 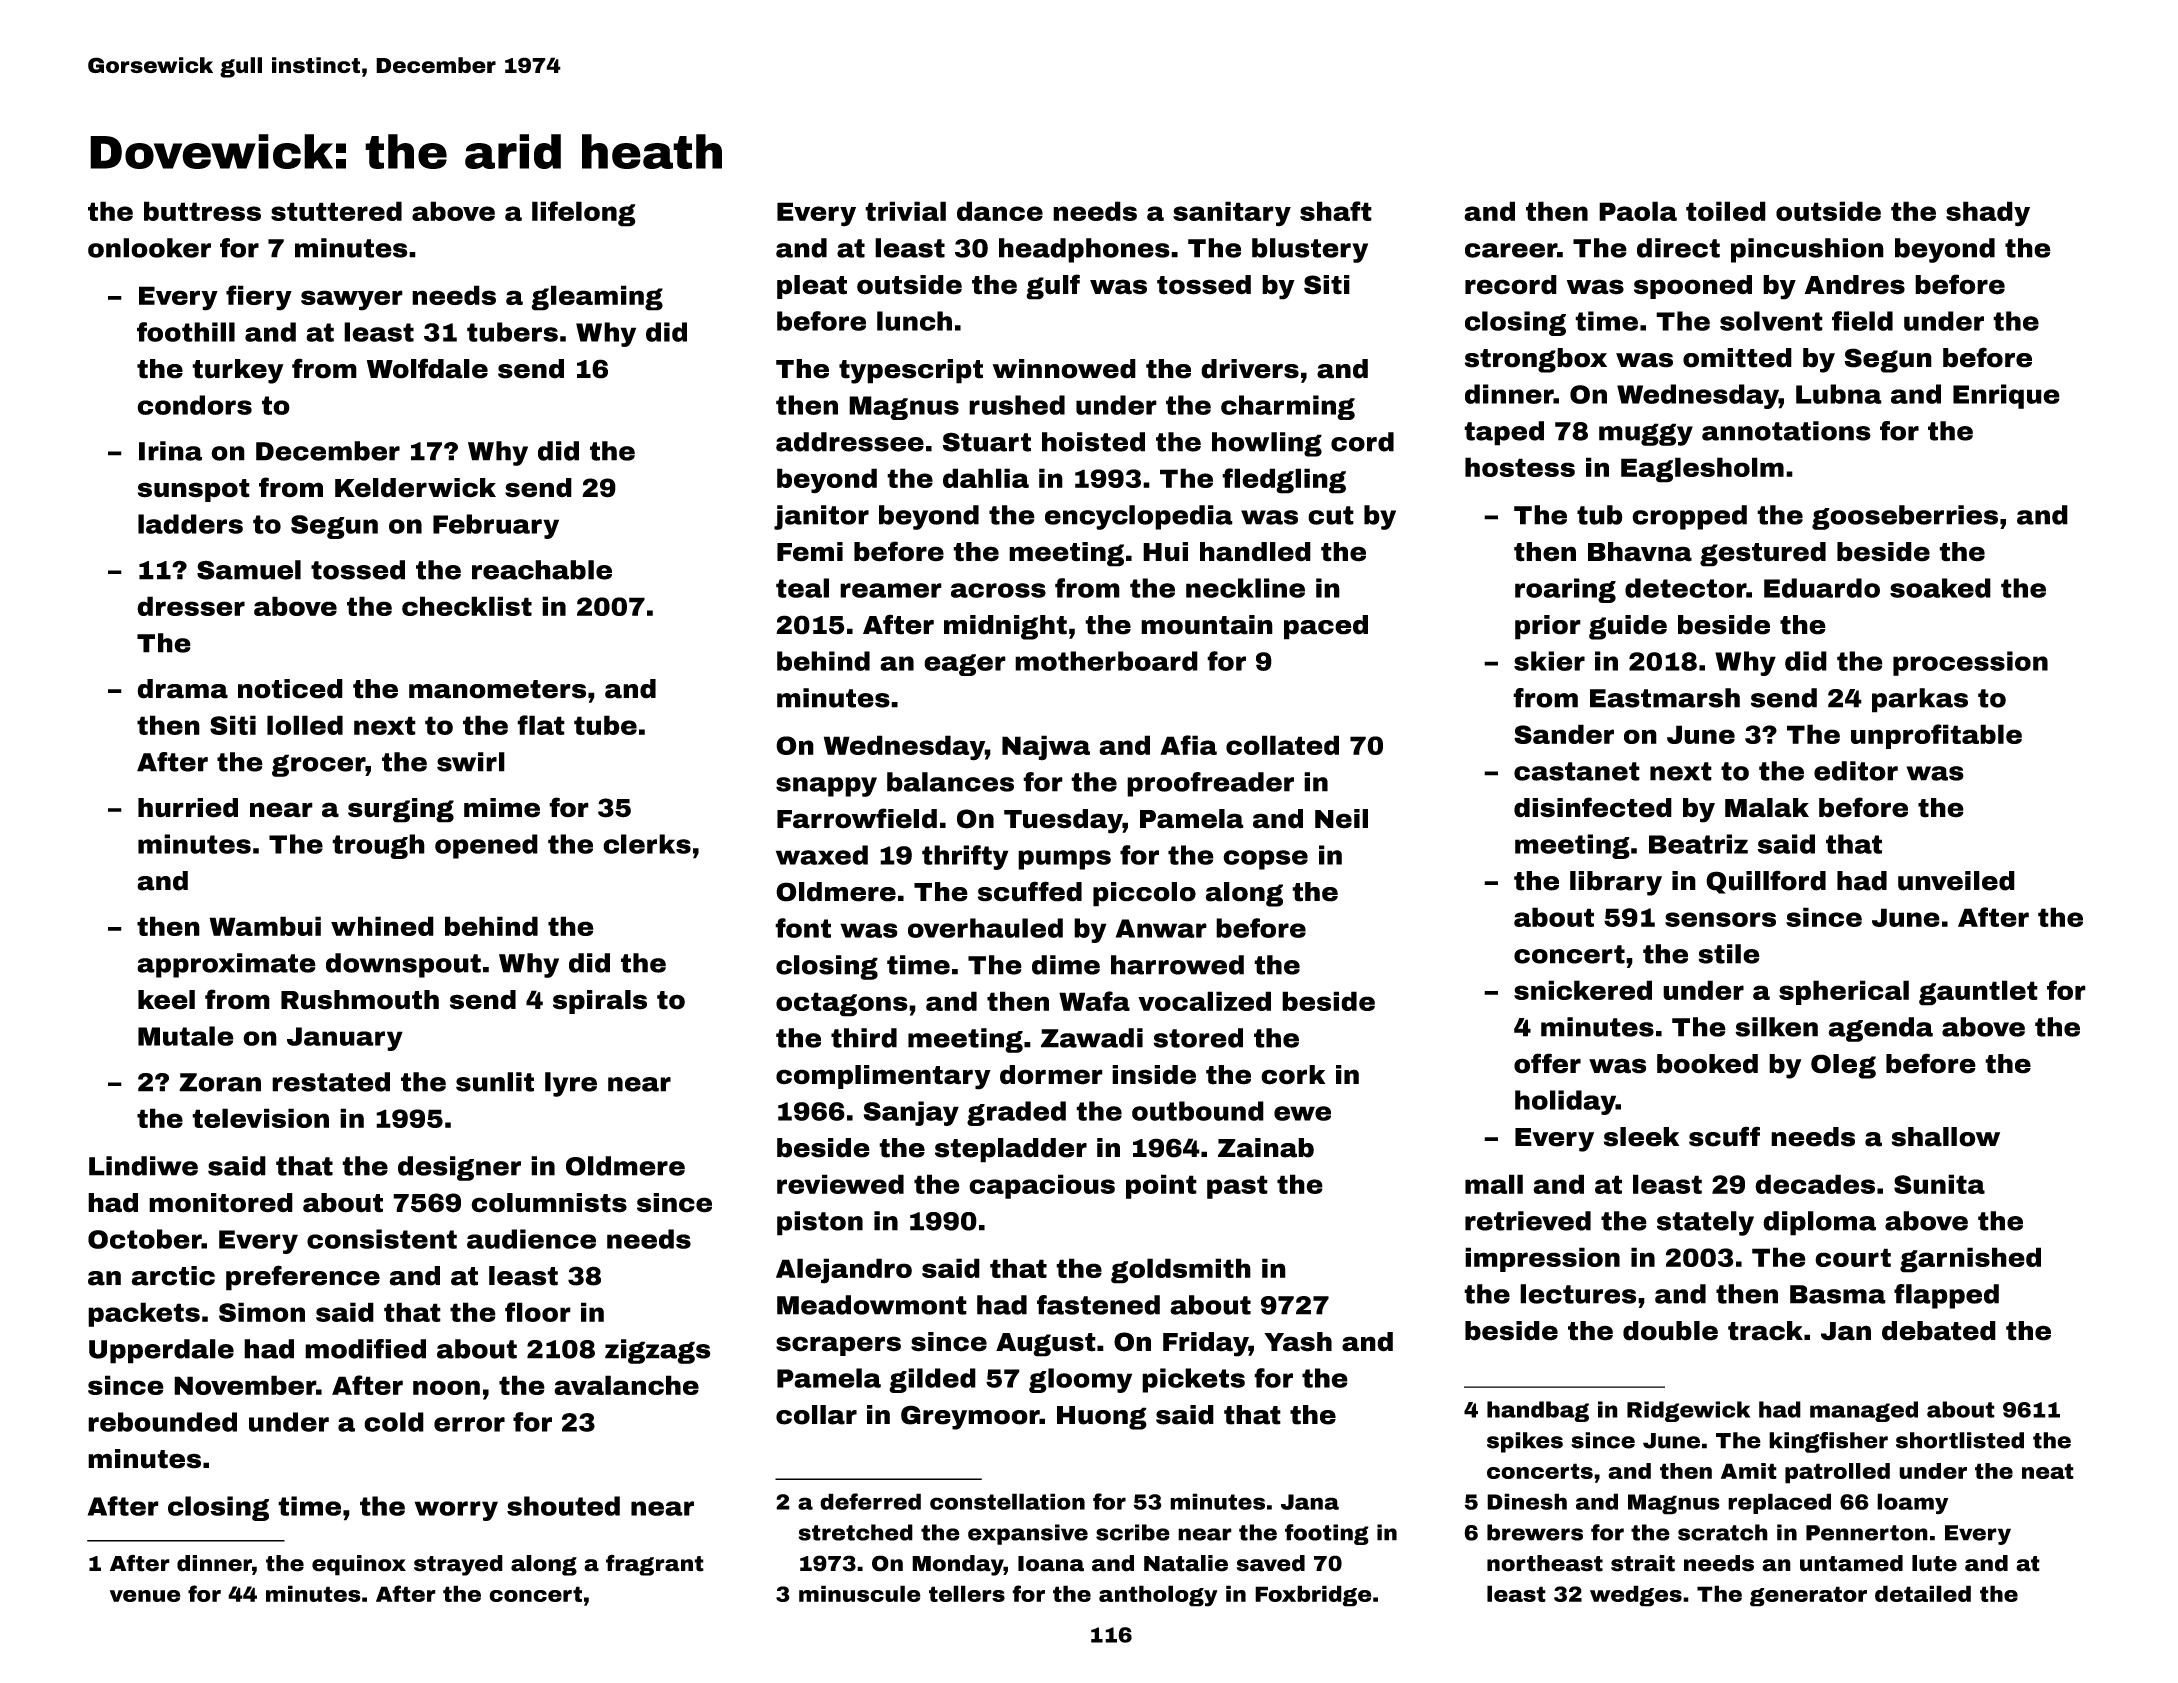 What do you see at coordinates (1670, 1331) in the image?
I see `double` at bounding box center [1670, 1331].
